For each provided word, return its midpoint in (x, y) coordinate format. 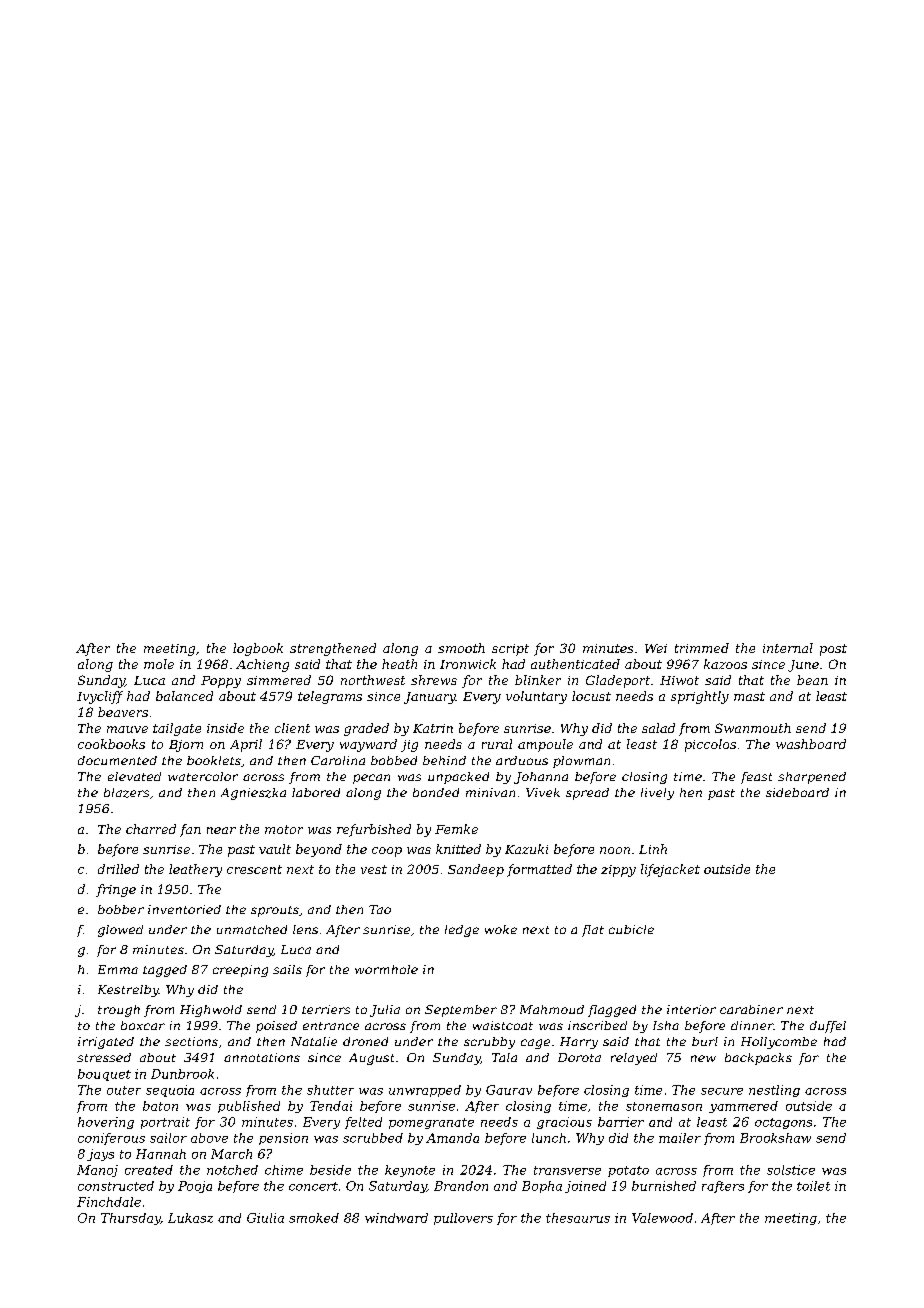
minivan (490, 792)
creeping (240, 971)
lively (657, 794)
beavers (123, 712)
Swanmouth (753, 728)
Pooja (195, 1187)
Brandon (461, 1186)
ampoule (545, 745)
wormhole (386, 969)
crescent (254, 869)
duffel (828, 1027)
